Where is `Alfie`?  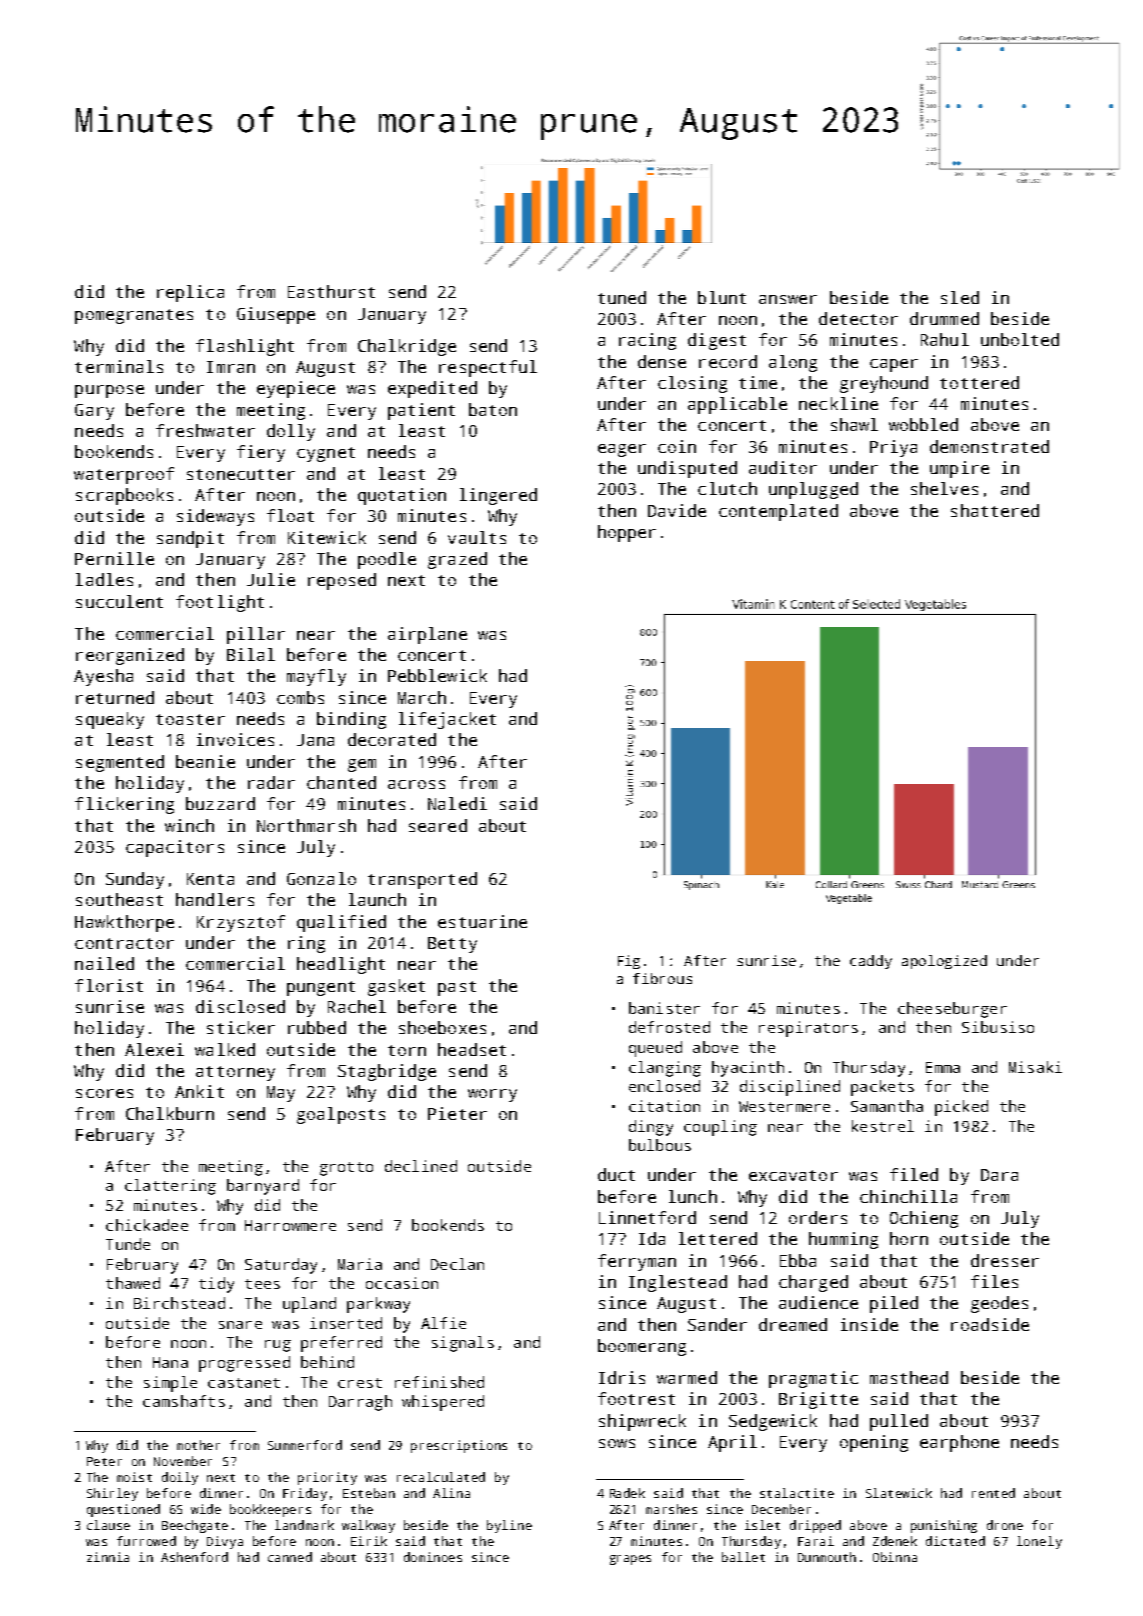 Alfie is located at coordinates (443, 1323).
